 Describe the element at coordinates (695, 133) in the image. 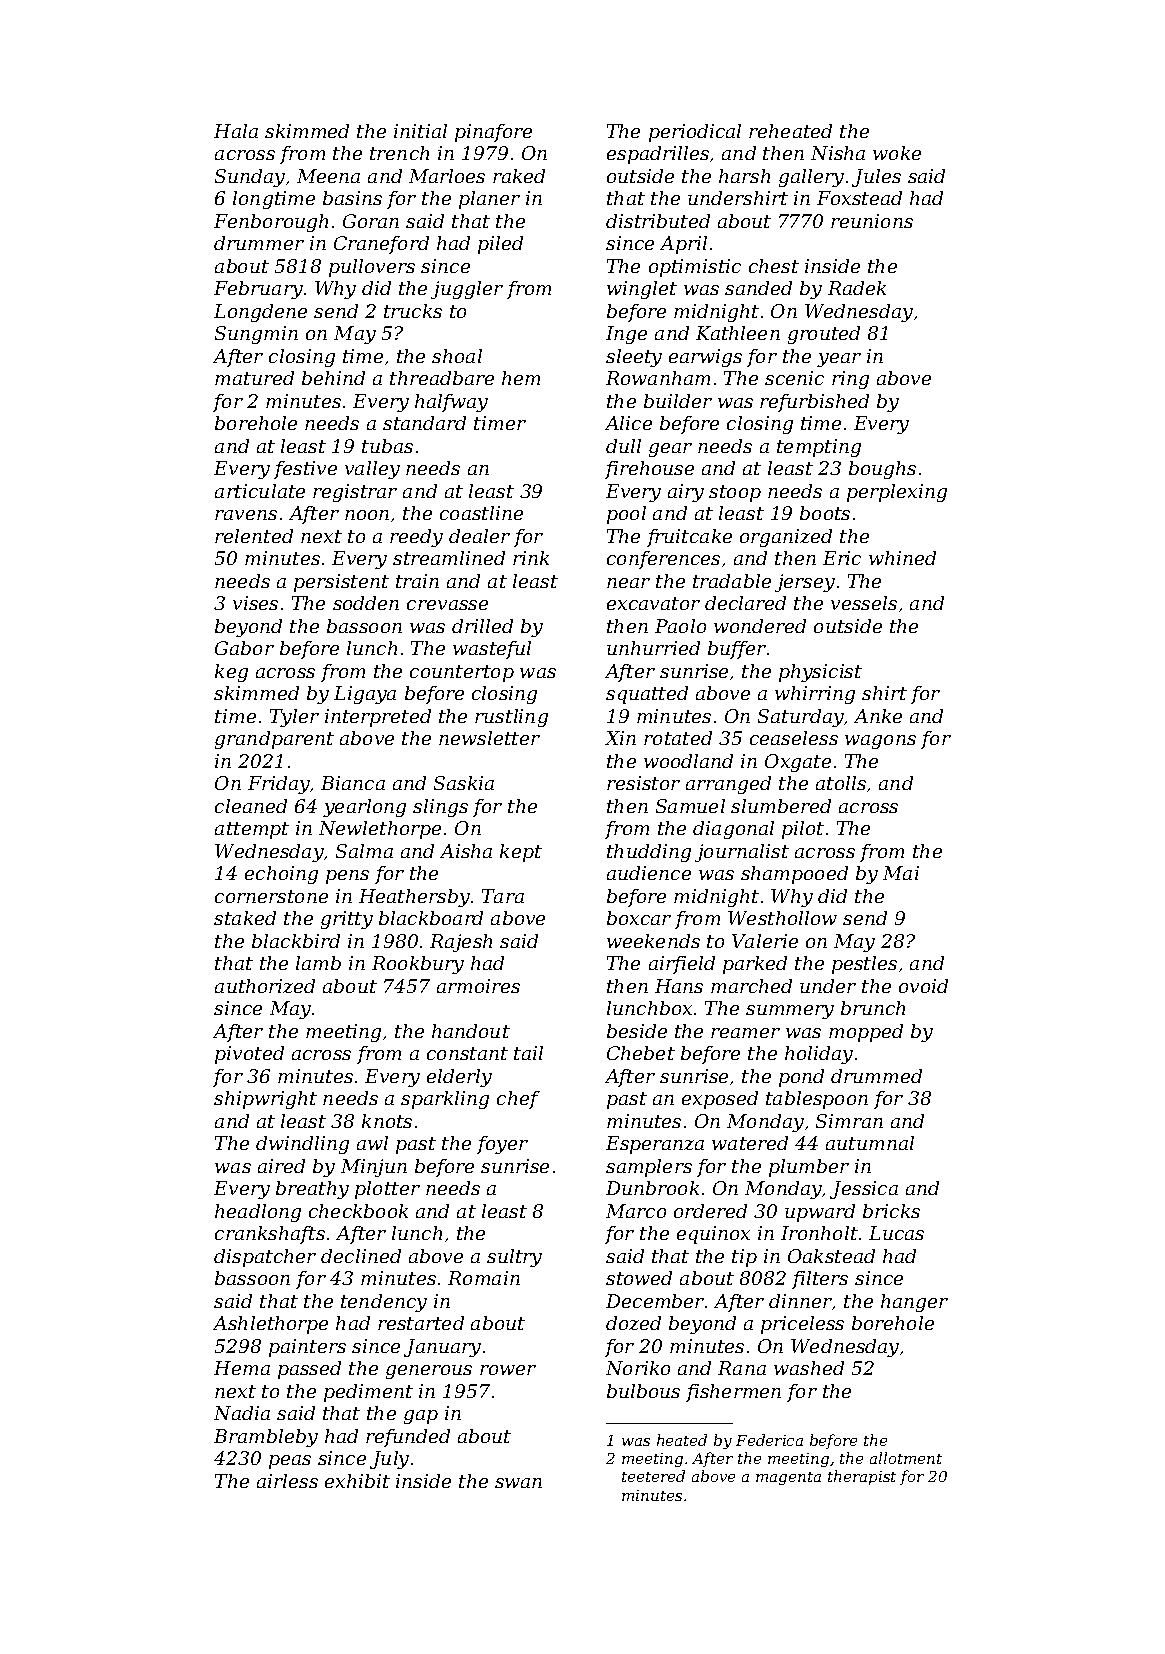

I see `periodical` at that location.
